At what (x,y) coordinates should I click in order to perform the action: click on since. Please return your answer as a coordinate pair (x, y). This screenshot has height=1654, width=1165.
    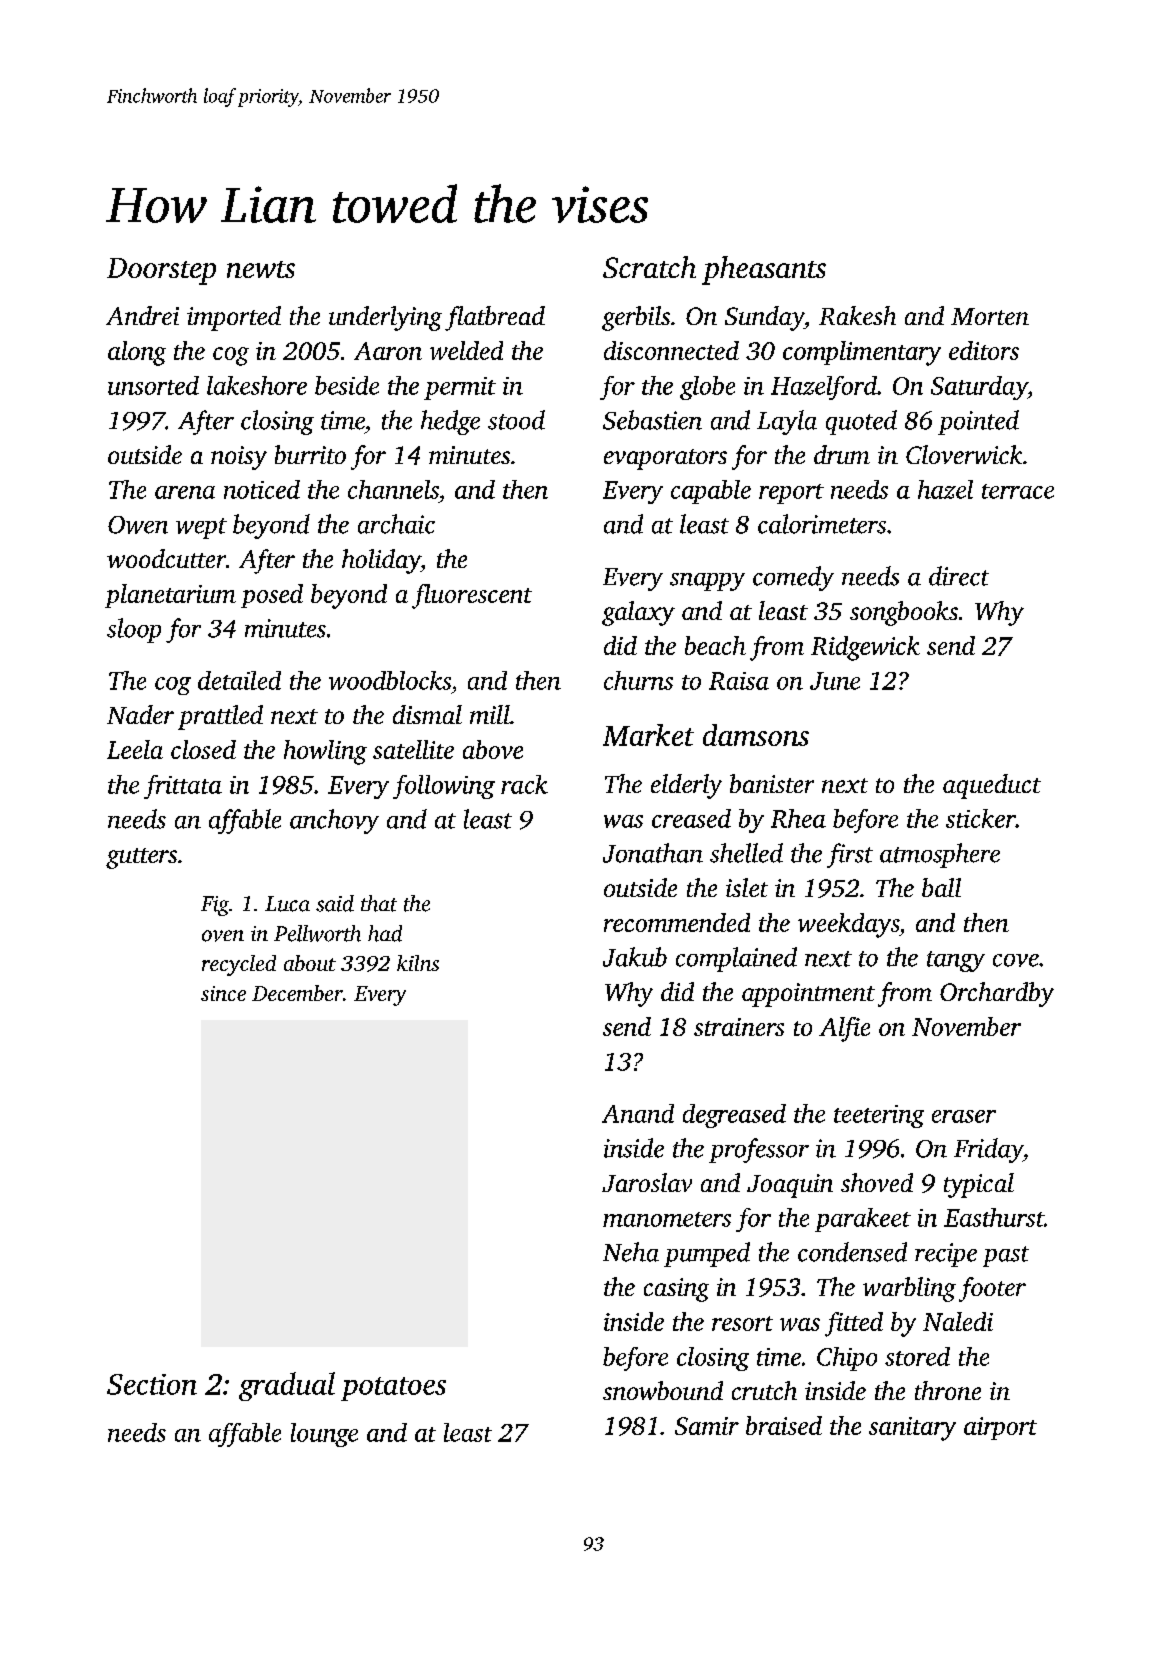
    Looking at the image, I should click on (223, 993).
